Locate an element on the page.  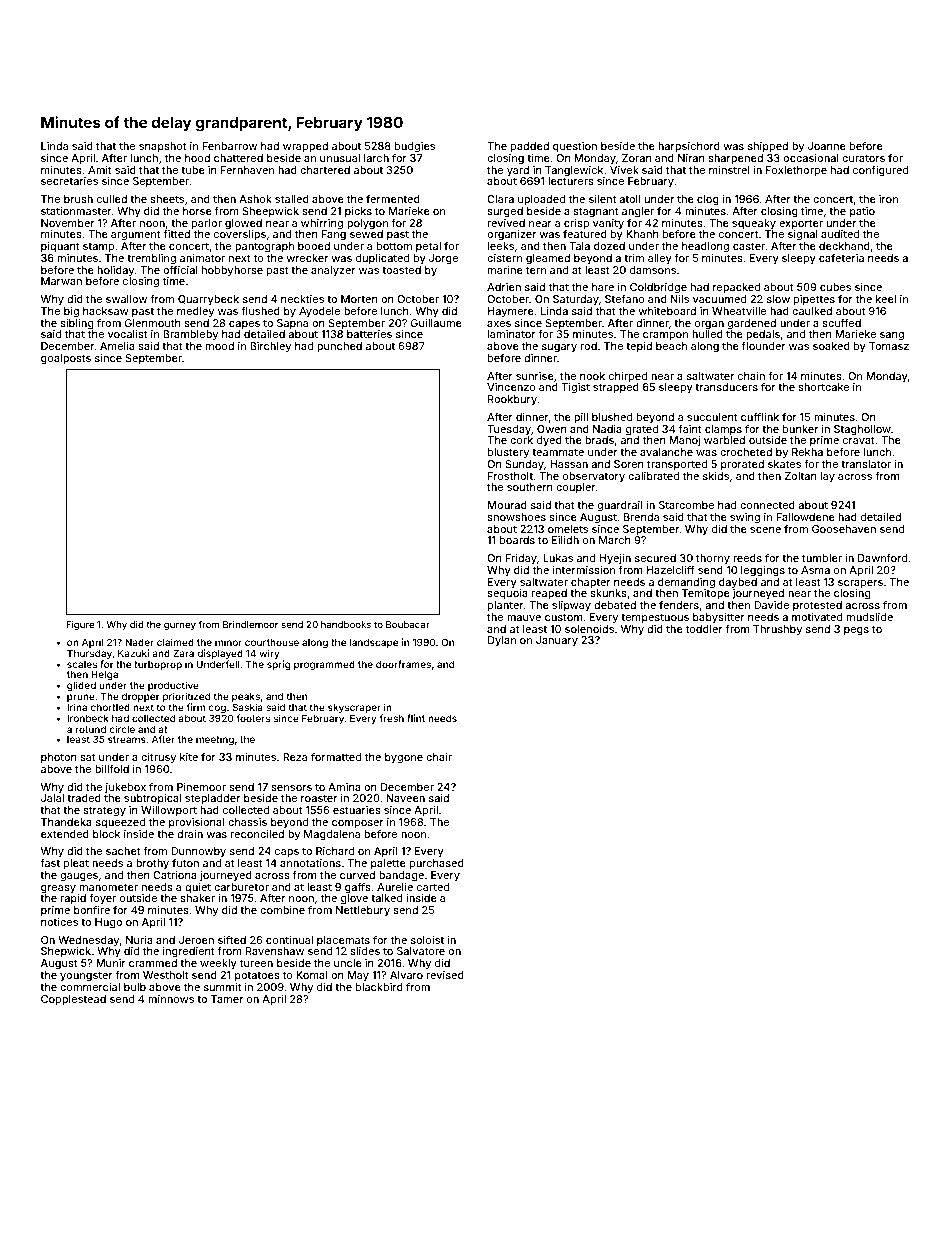
uploaded is located at coordinates (541, 200).
